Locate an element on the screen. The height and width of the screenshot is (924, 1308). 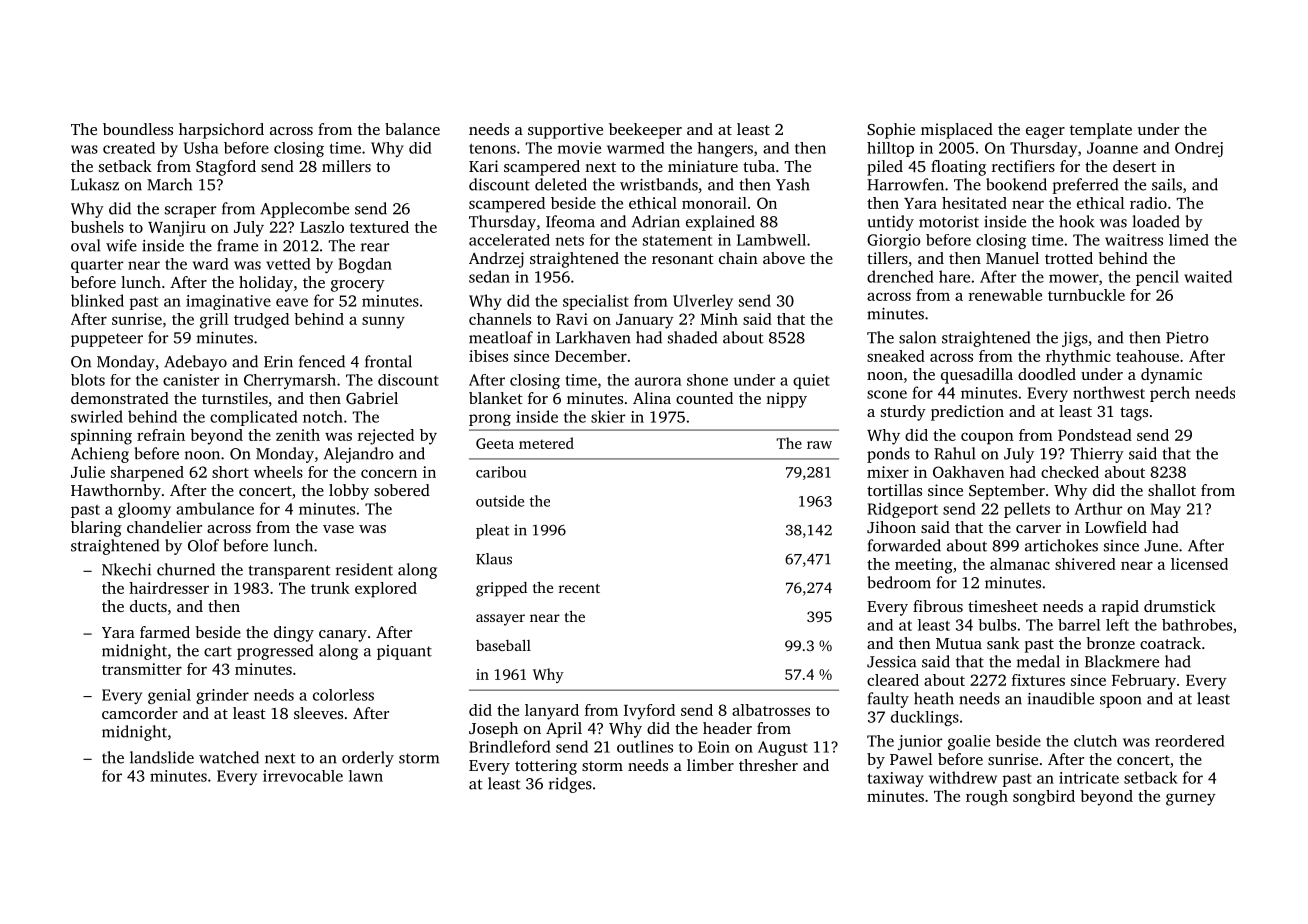
lobby is located at coordinates (349, 492).
